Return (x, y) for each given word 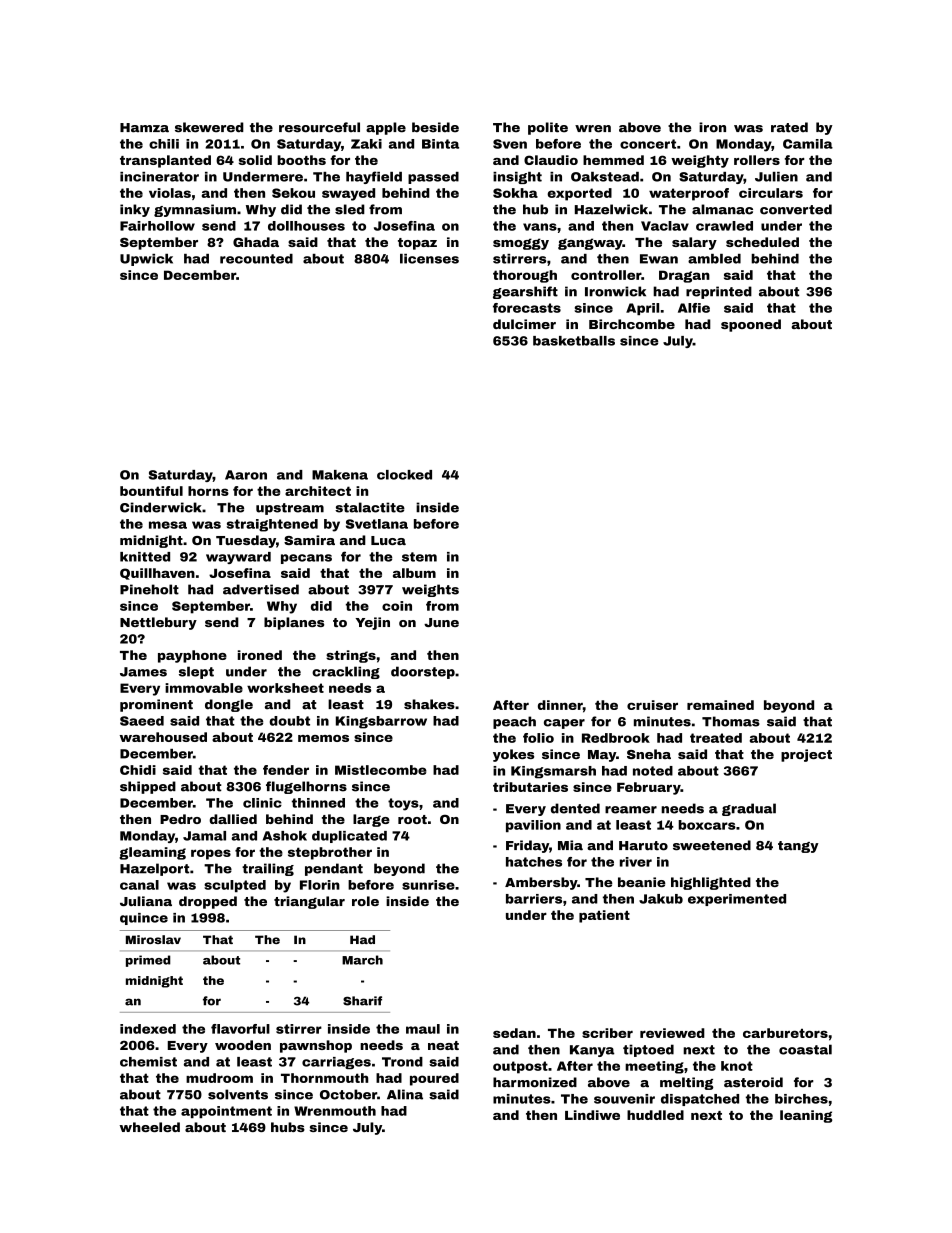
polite (548, 128)
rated (789, 127)
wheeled (149, 1127)
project (806, 755)
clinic (262, 803)
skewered (209, 127)
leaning (806, 1116)
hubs (288, 1127)
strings (351, 656)
